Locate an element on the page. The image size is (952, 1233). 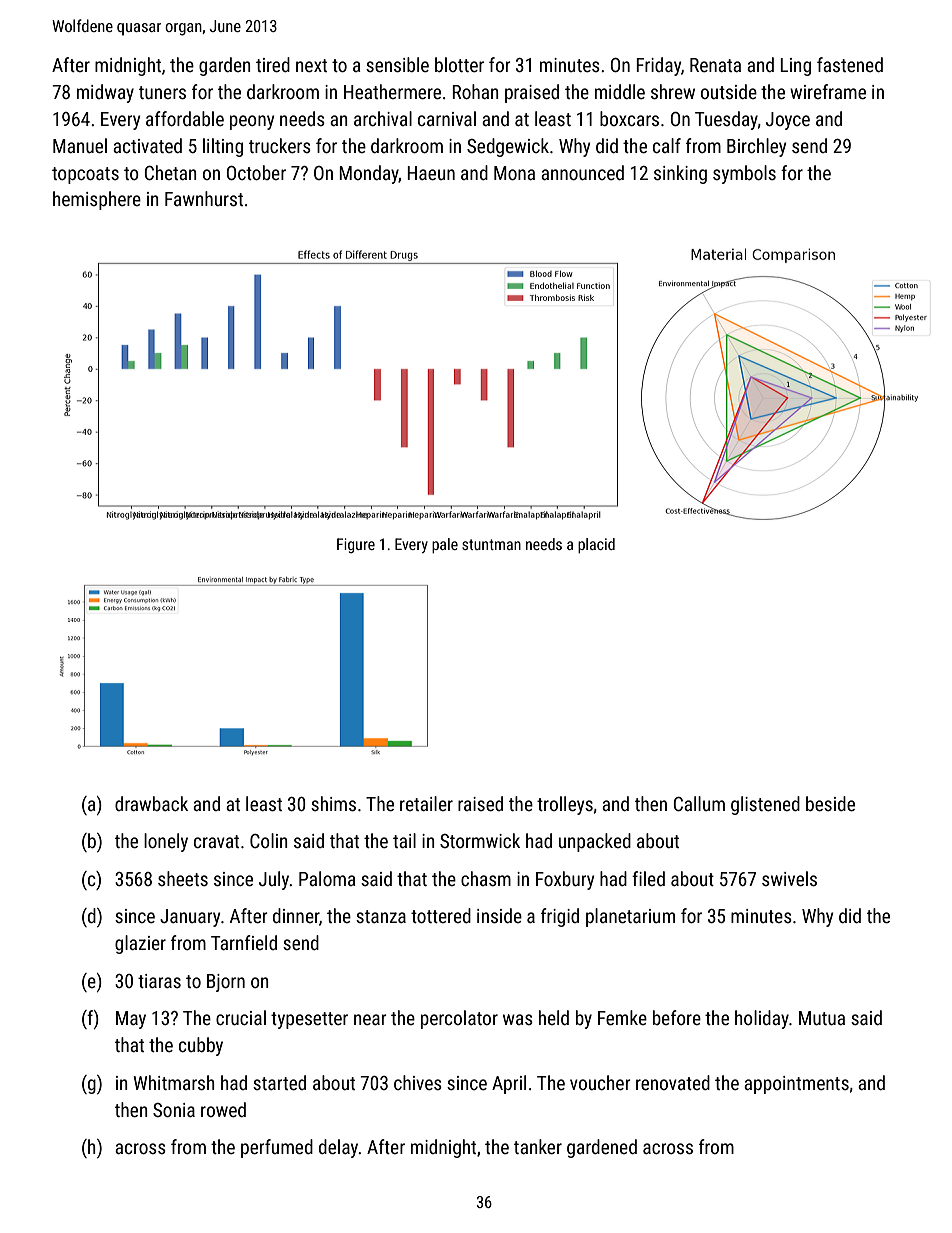
Callum is located at coordinates (699, 803).
